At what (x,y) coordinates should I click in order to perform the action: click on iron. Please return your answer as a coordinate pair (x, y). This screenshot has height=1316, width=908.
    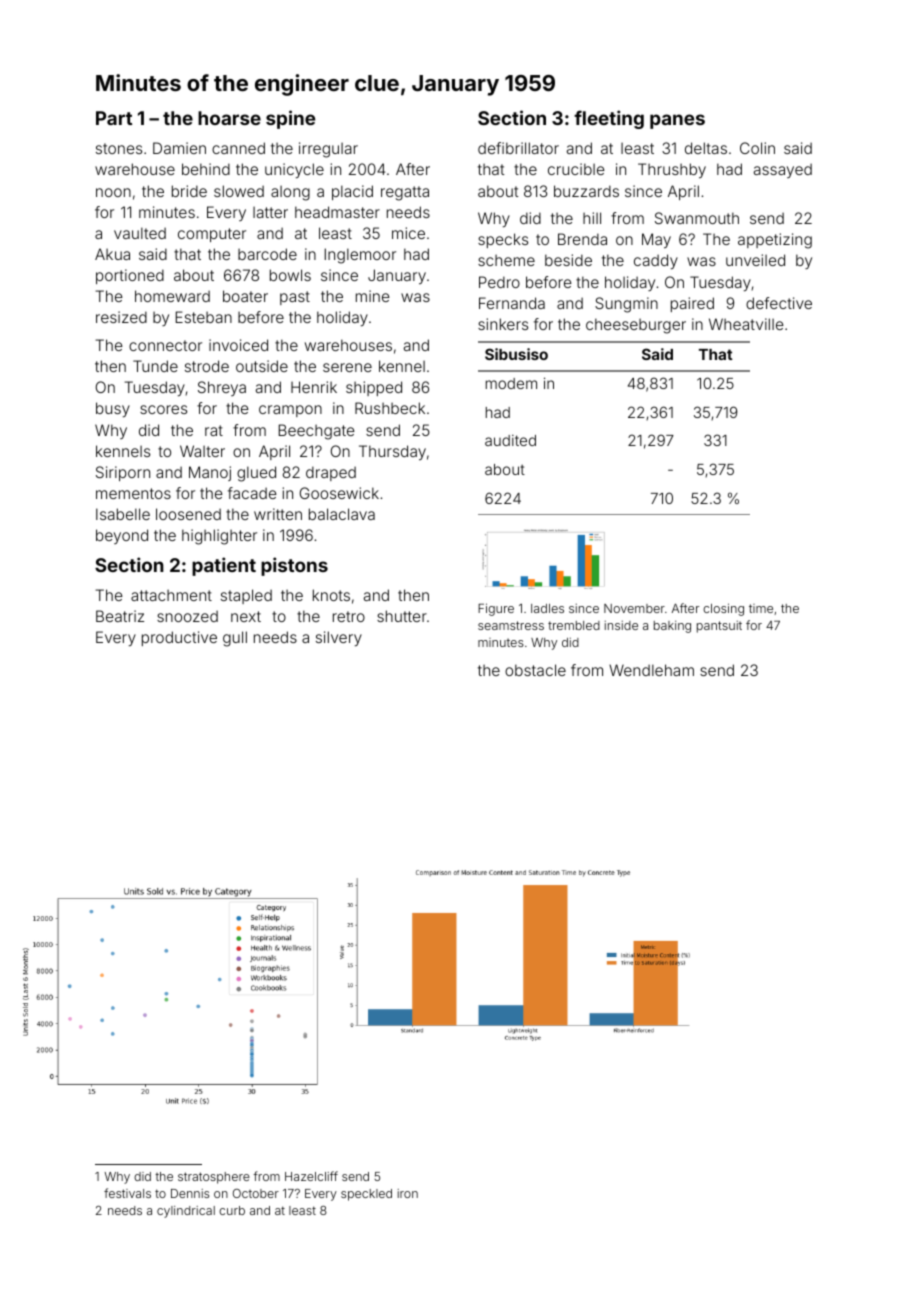
    Looking at the image, I should click on (407, 1193).
